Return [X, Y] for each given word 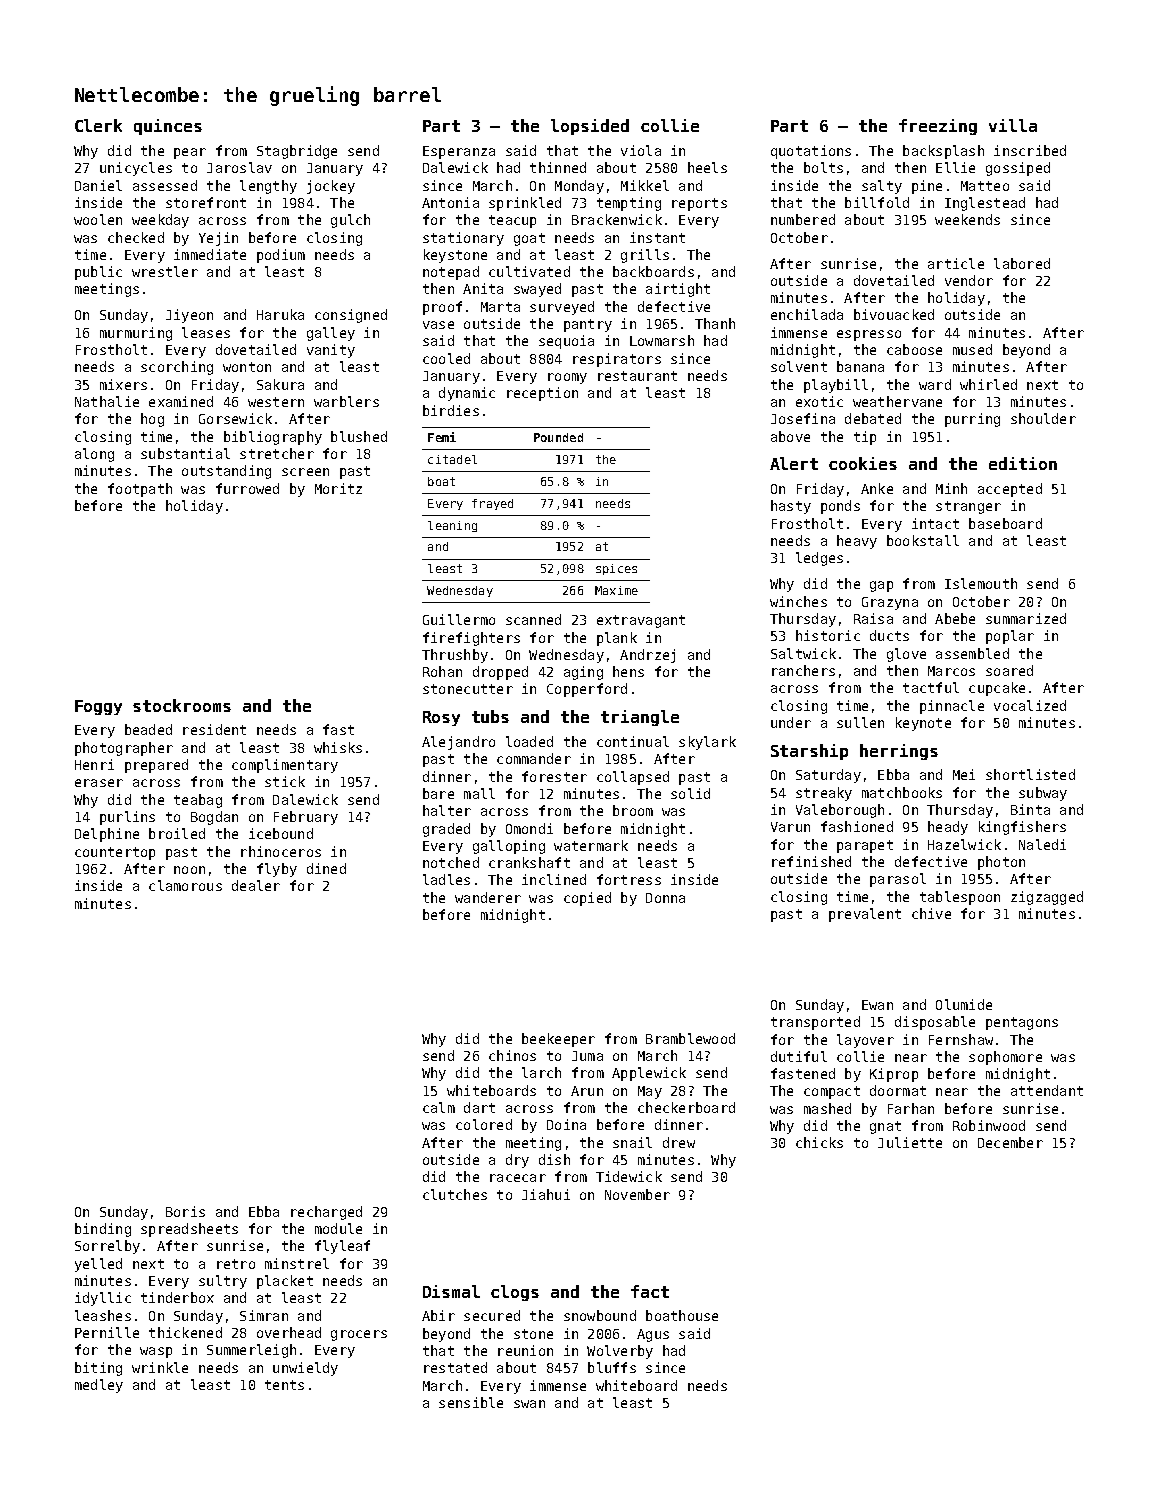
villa [1013, 125]
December [1010, 1142]
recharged [326, 1213]
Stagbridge [297, 152]
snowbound [600, 1315]
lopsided [590, 127]
